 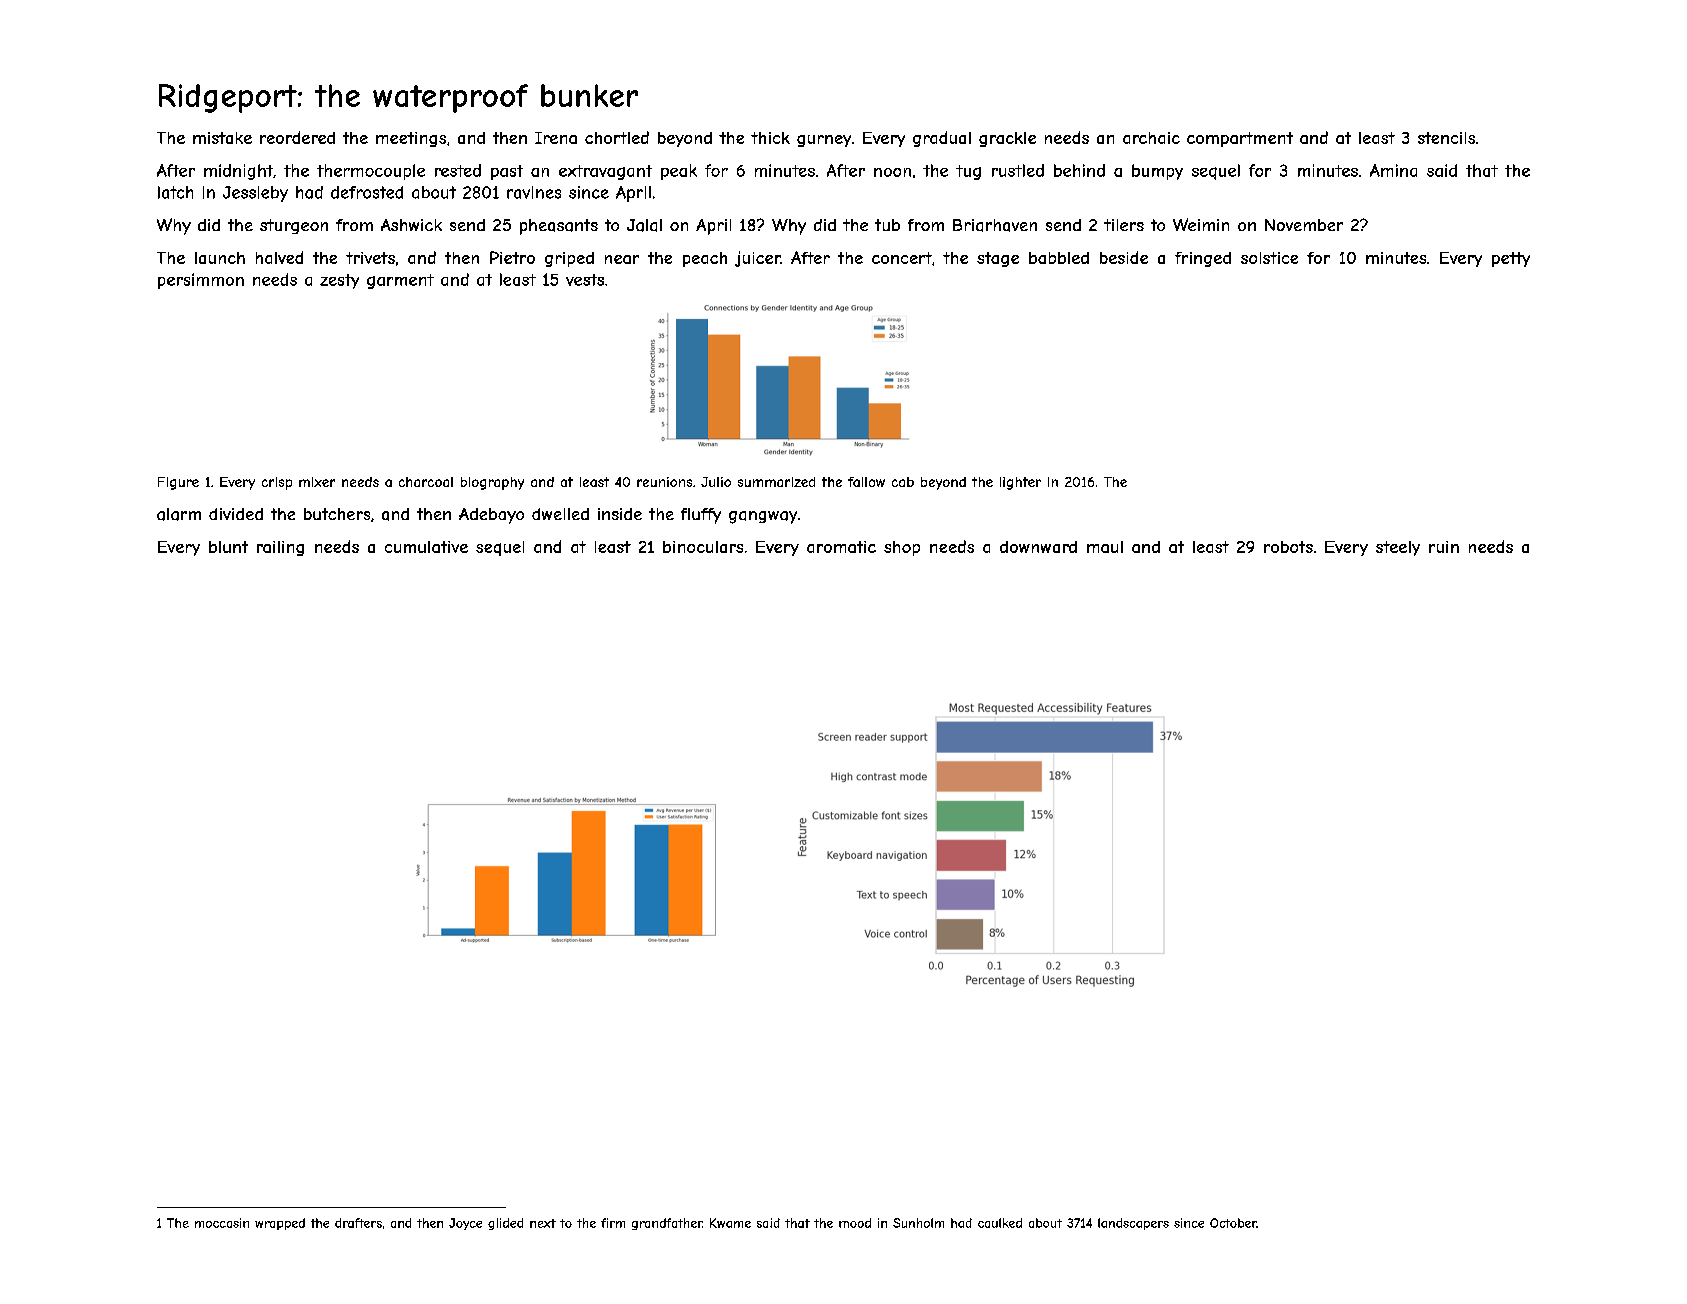 What do you see at coordinates (222, 1223) in the screenshot?
I see `moccasin` at bounding box center [222, 1223].
